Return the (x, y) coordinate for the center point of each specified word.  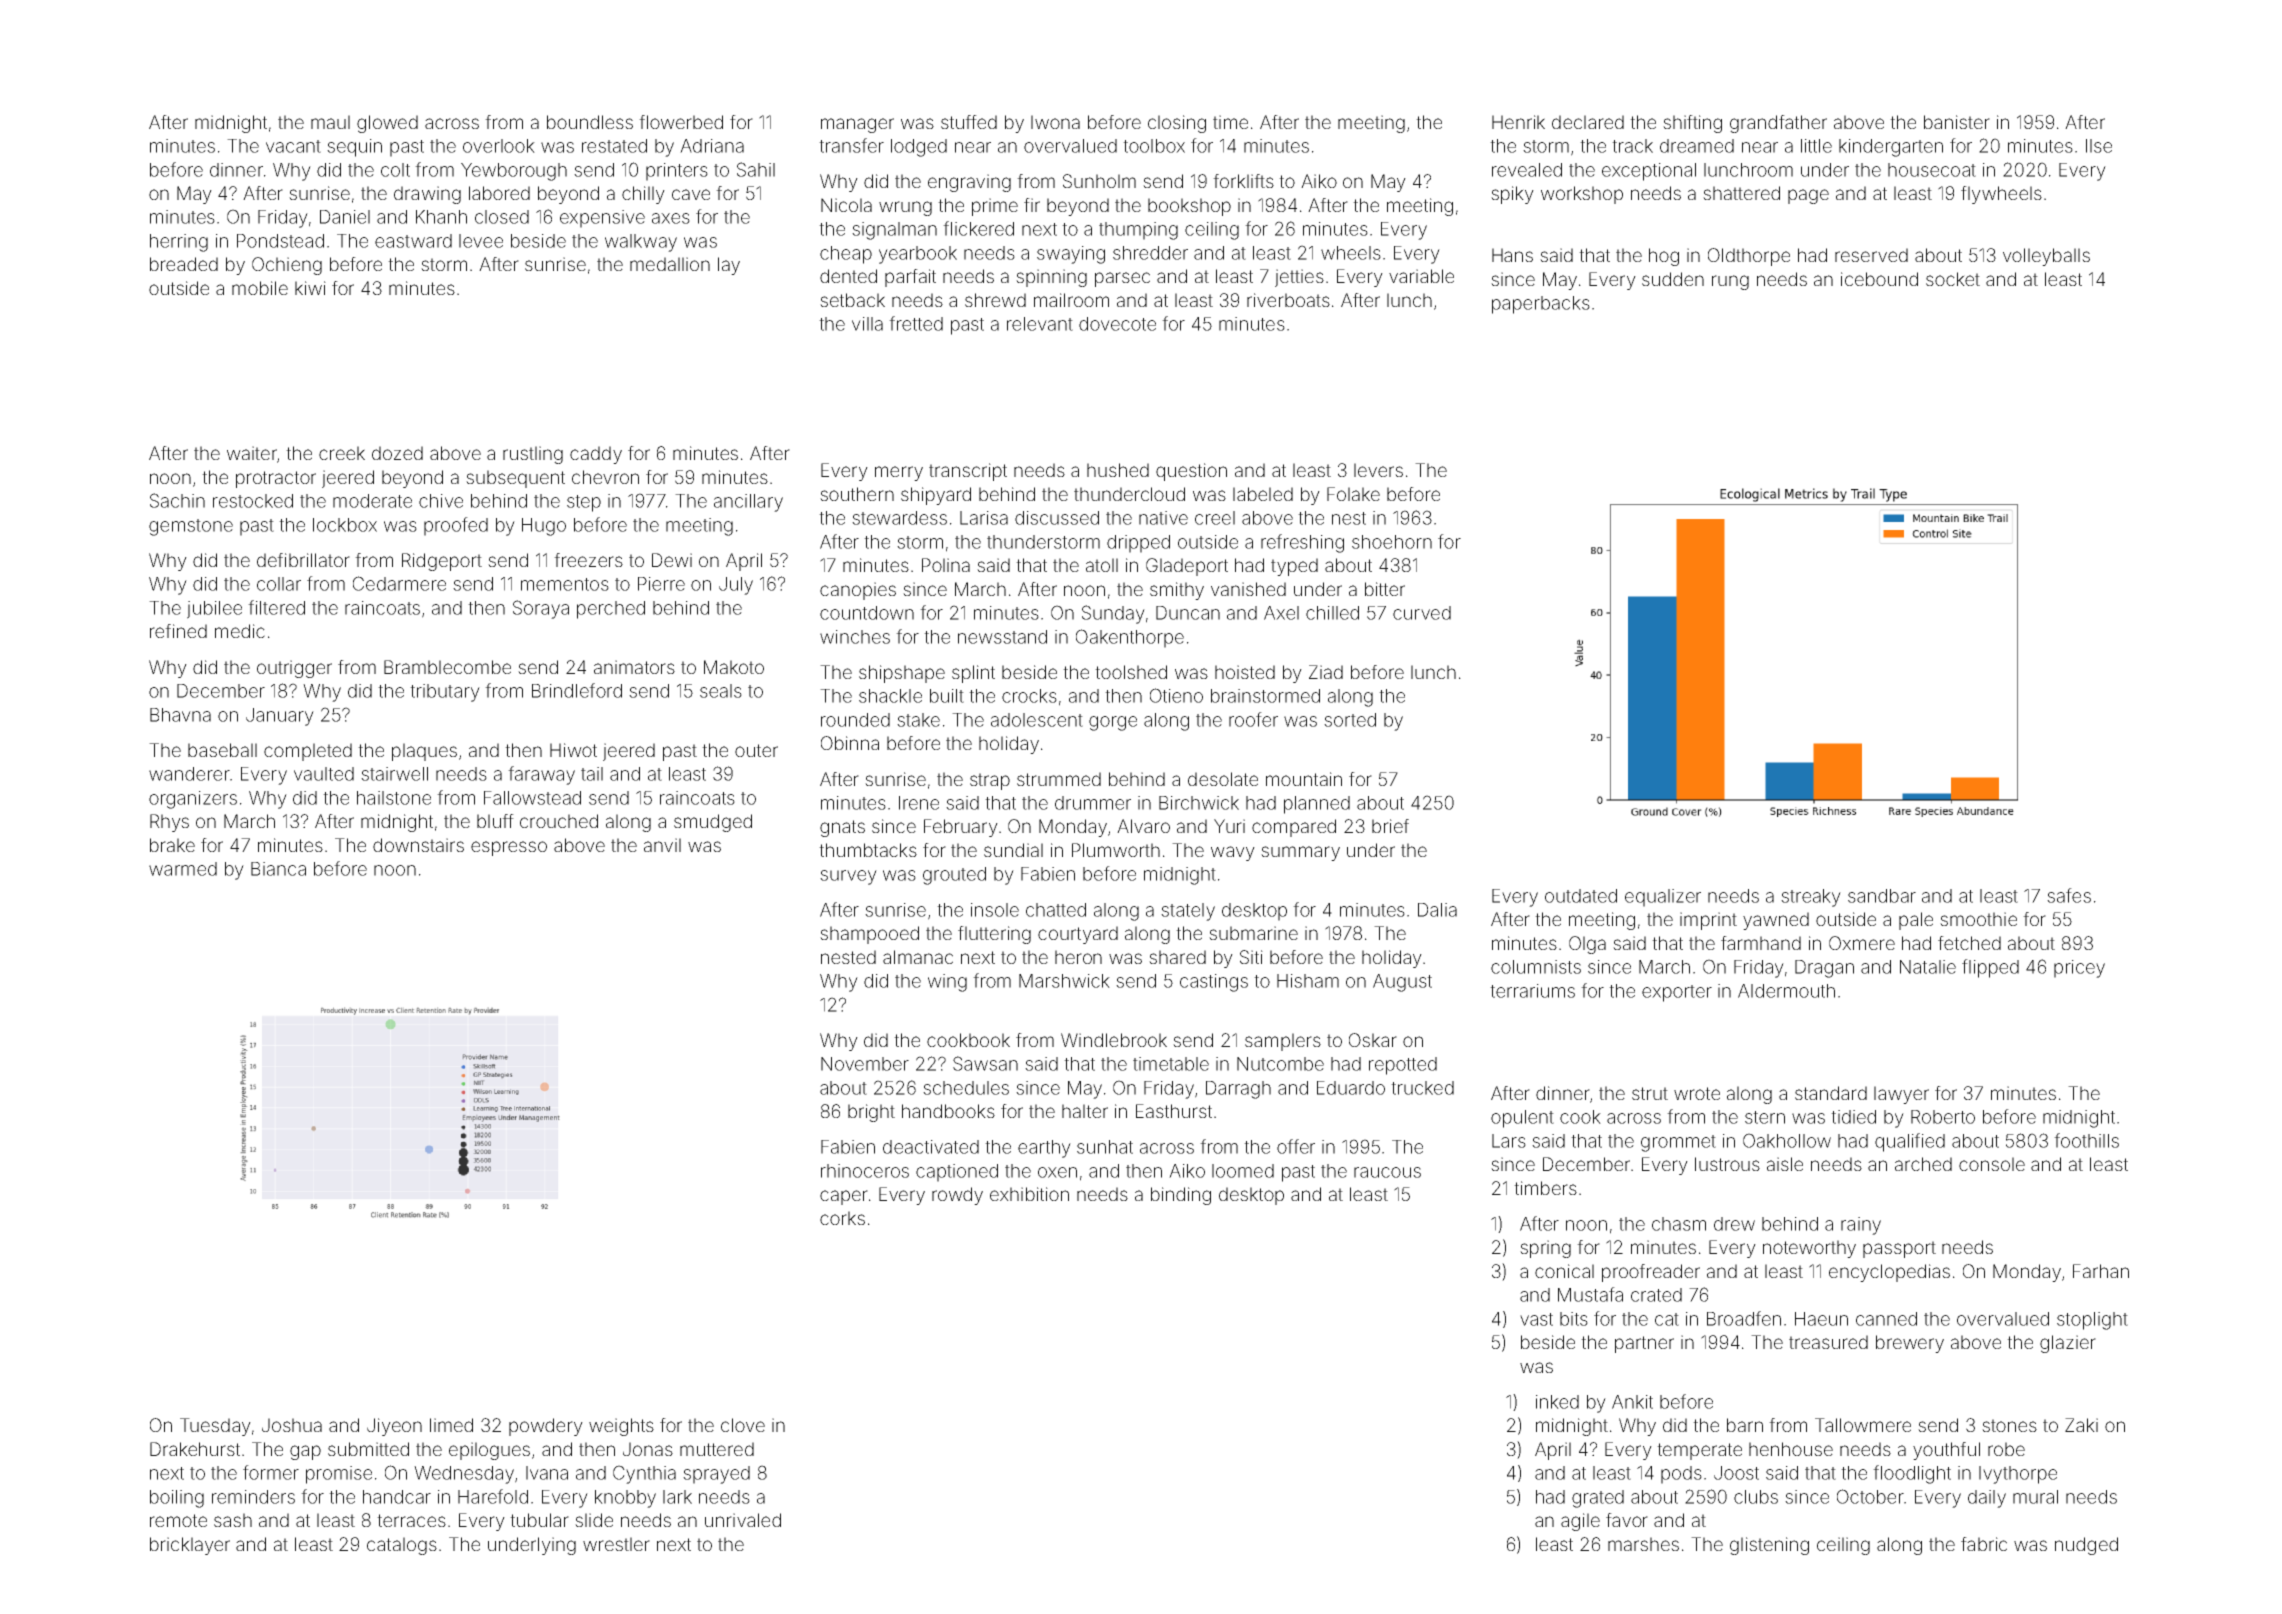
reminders (253, 1497)
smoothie (1978, 919)
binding (1181, 1196)
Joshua (292, 1425)
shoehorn (1392, 542)
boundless (590, 122)
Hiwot (573, 750)
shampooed (869, 935)
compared (1294, 828)
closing (1177, 124)
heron (1078, 957)
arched (1923, 1164)
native (1163, 518)
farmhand (1761, 943)
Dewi (672, 560)
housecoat (1932, 170)
